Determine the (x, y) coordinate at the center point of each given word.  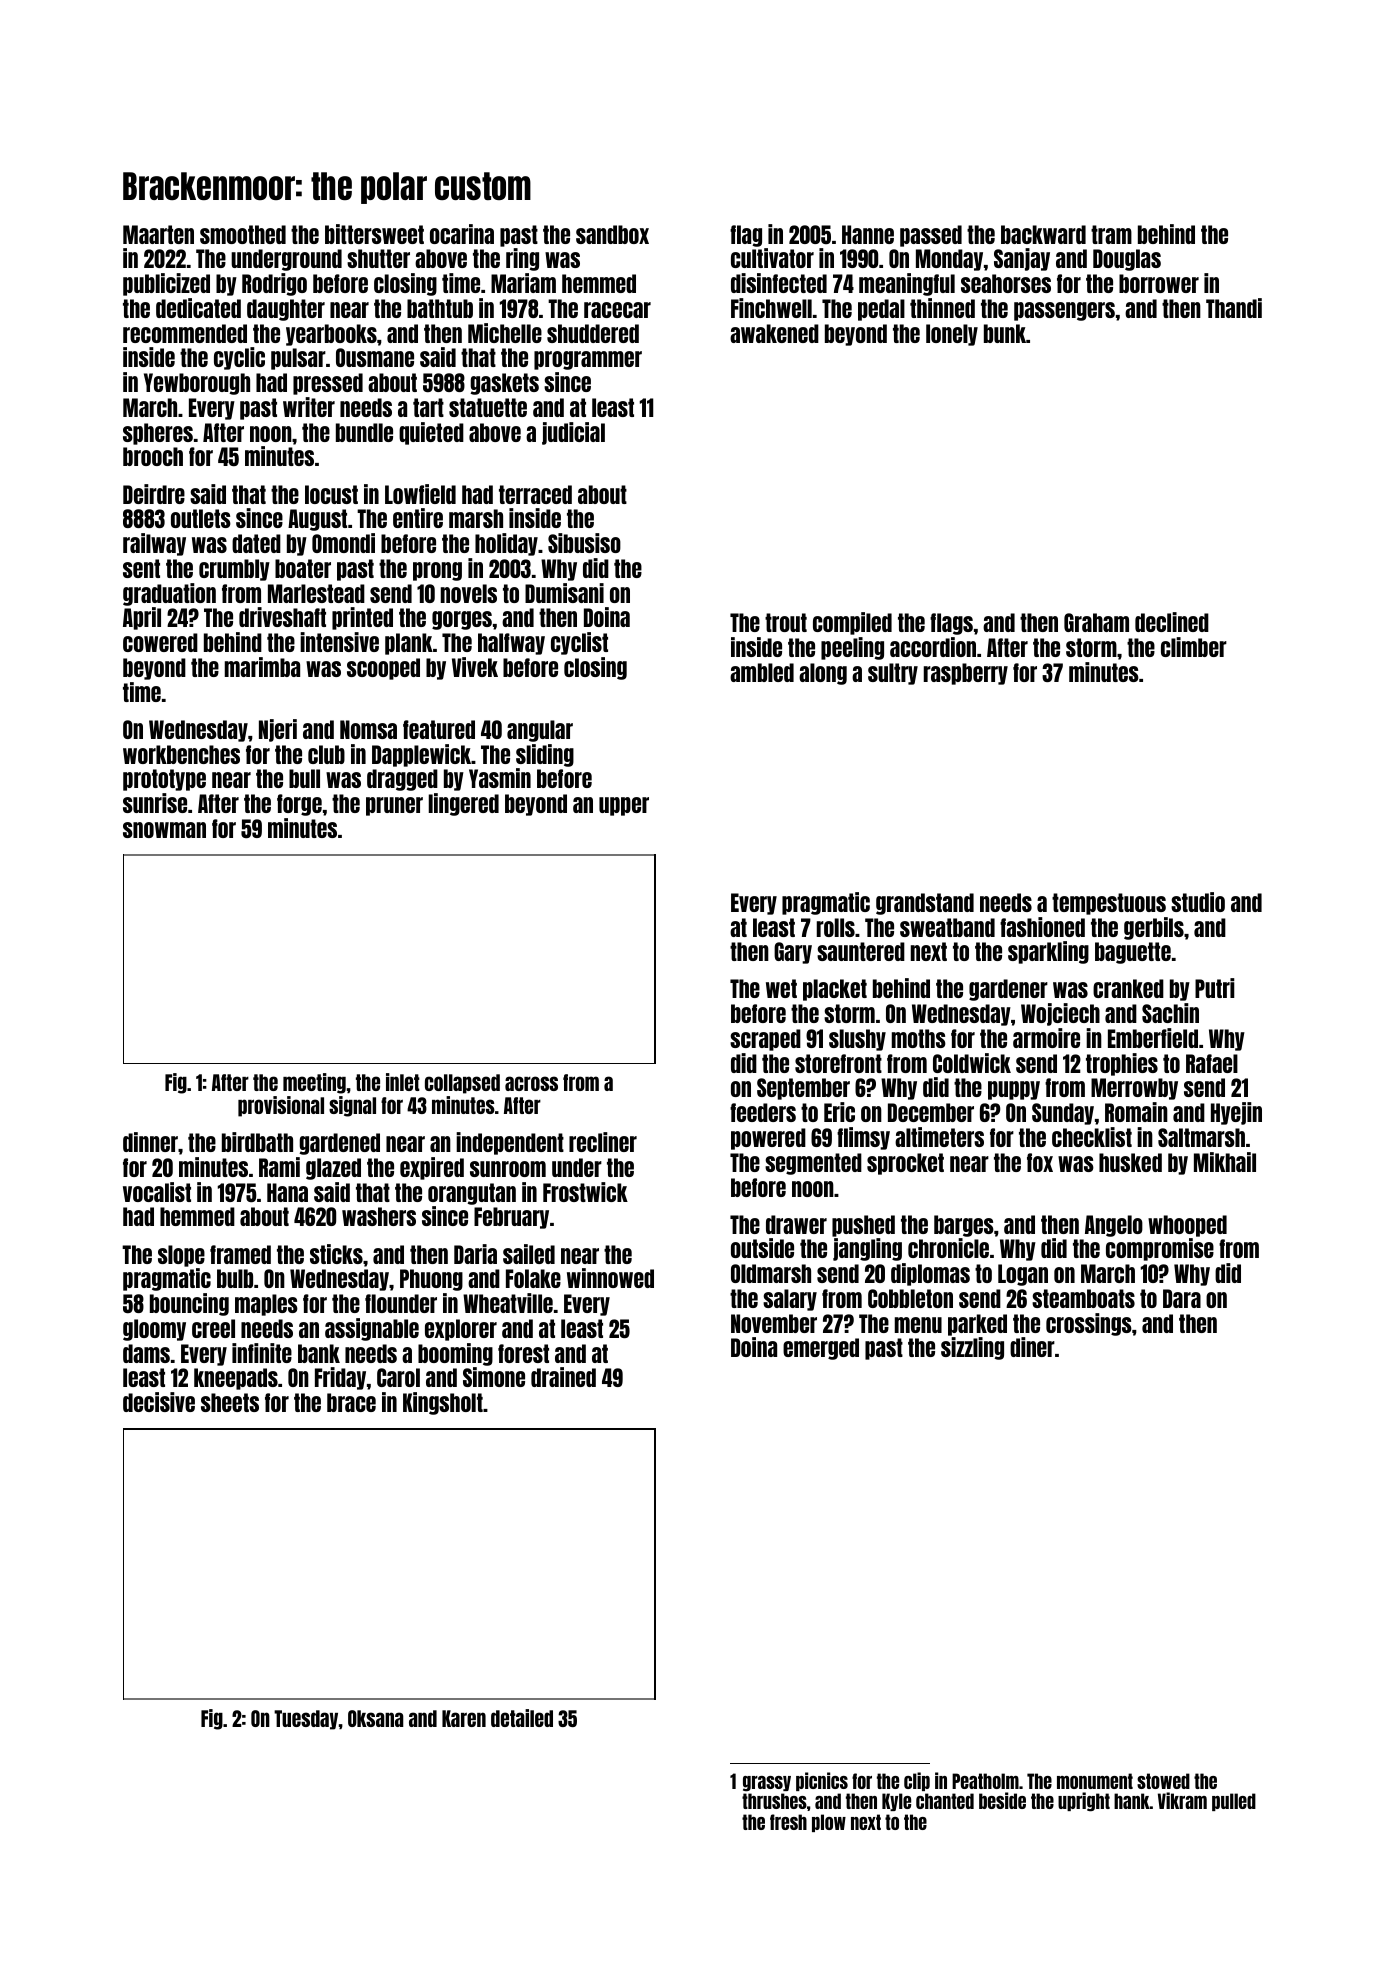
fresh (788, 1822)
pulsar (298, 359)
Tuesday (306, 1720)
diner (1032, 1347)
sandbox (612, 234)
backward (1043, 234)
